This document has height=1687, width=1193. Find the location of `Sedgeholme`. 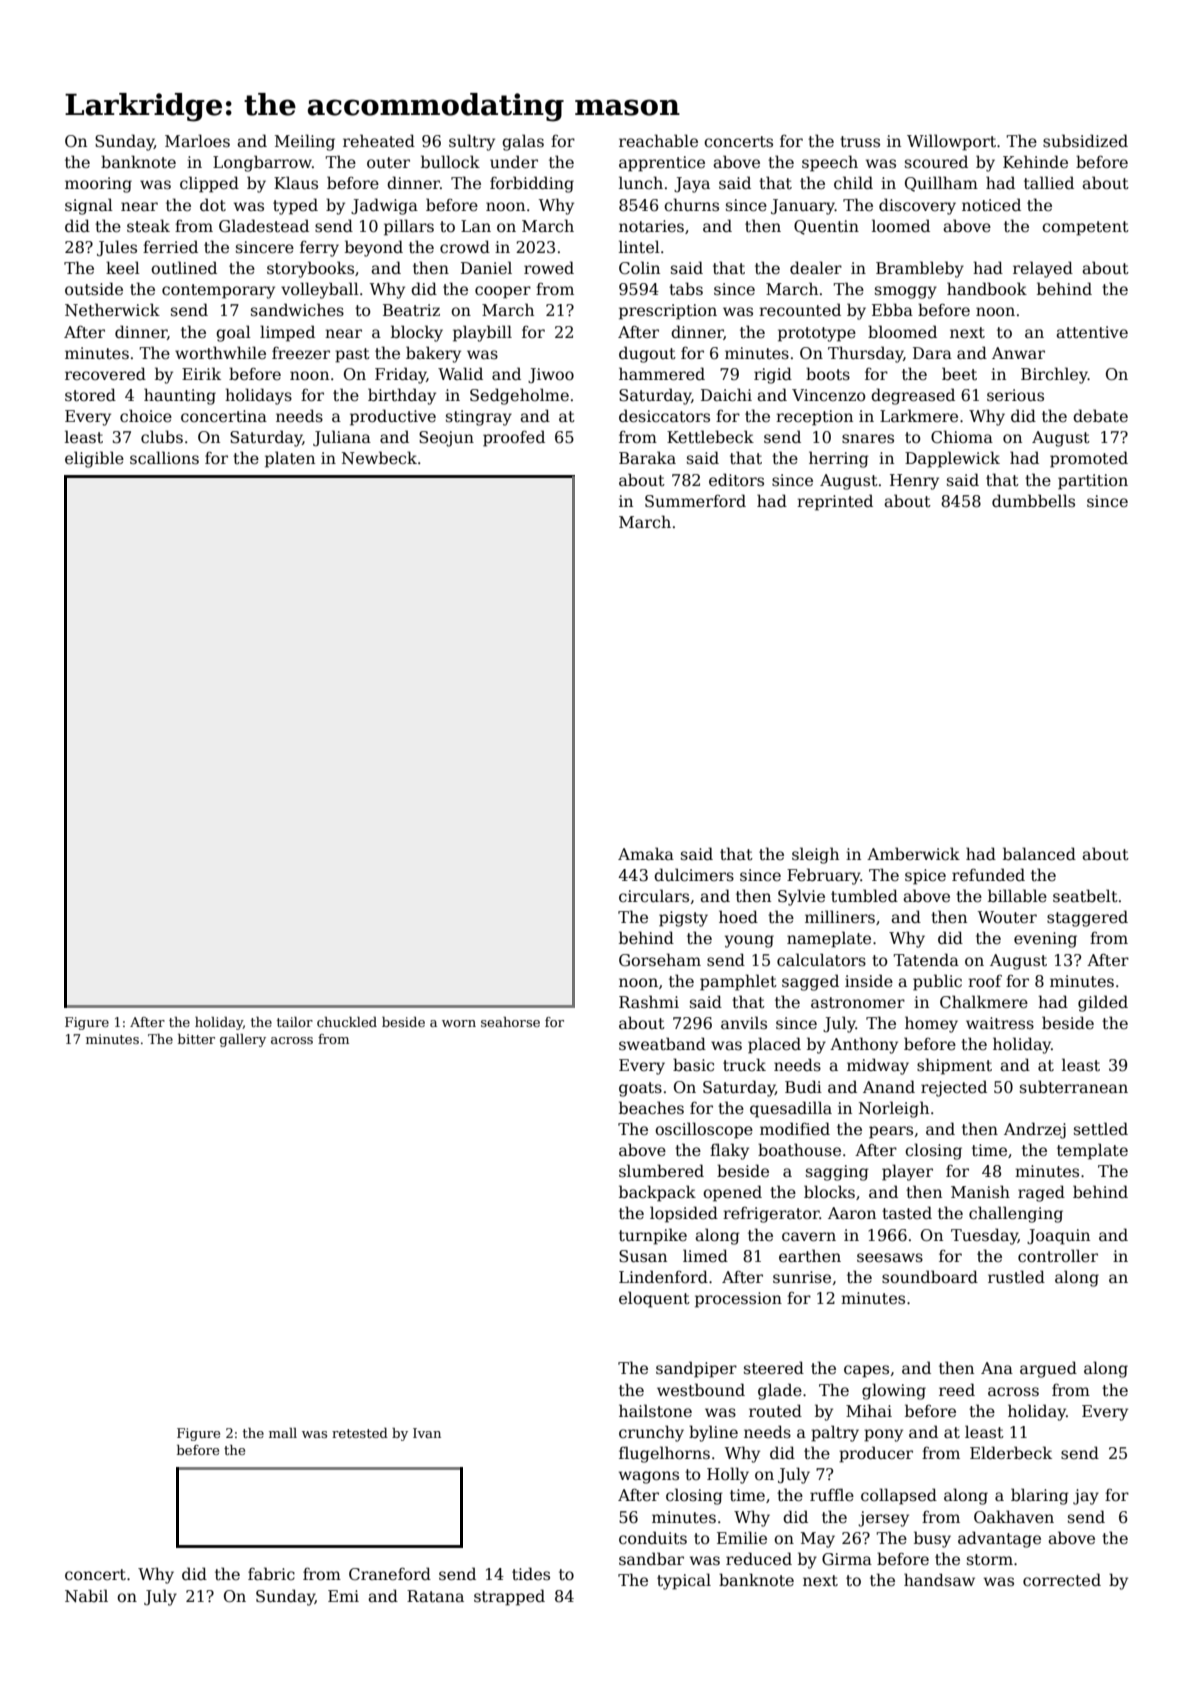

Sedgeholme is located at coordinates (519, 396).
